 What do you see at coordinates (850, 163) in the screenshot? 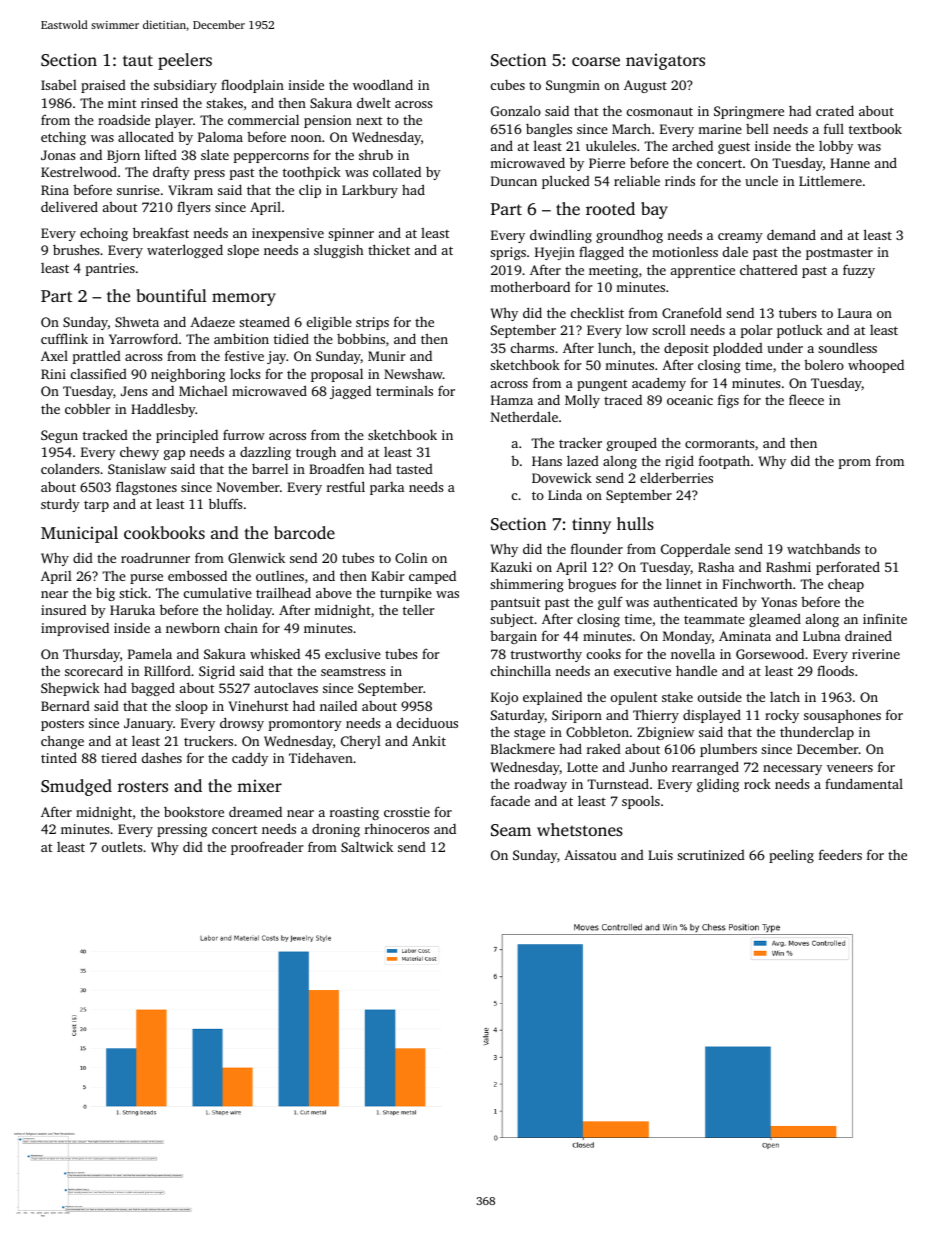
I see `Hanne` at bounding box center [850, 163].
